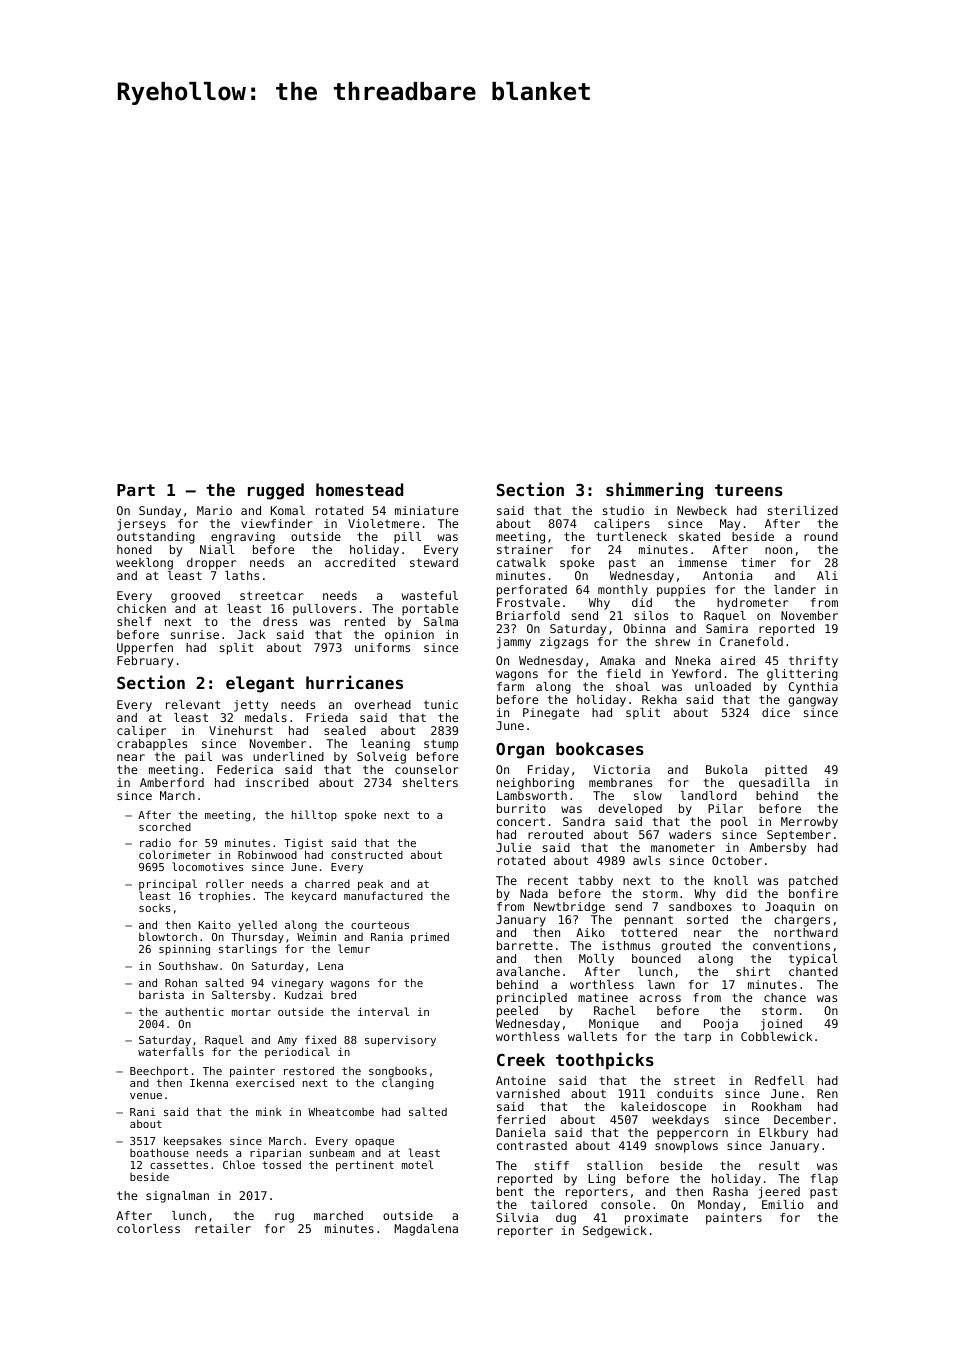 The width and height of the screenshot is (955, 1357). Describe the element at coordinates (510, 686) in the screenshot. I see `farm` at that location.
